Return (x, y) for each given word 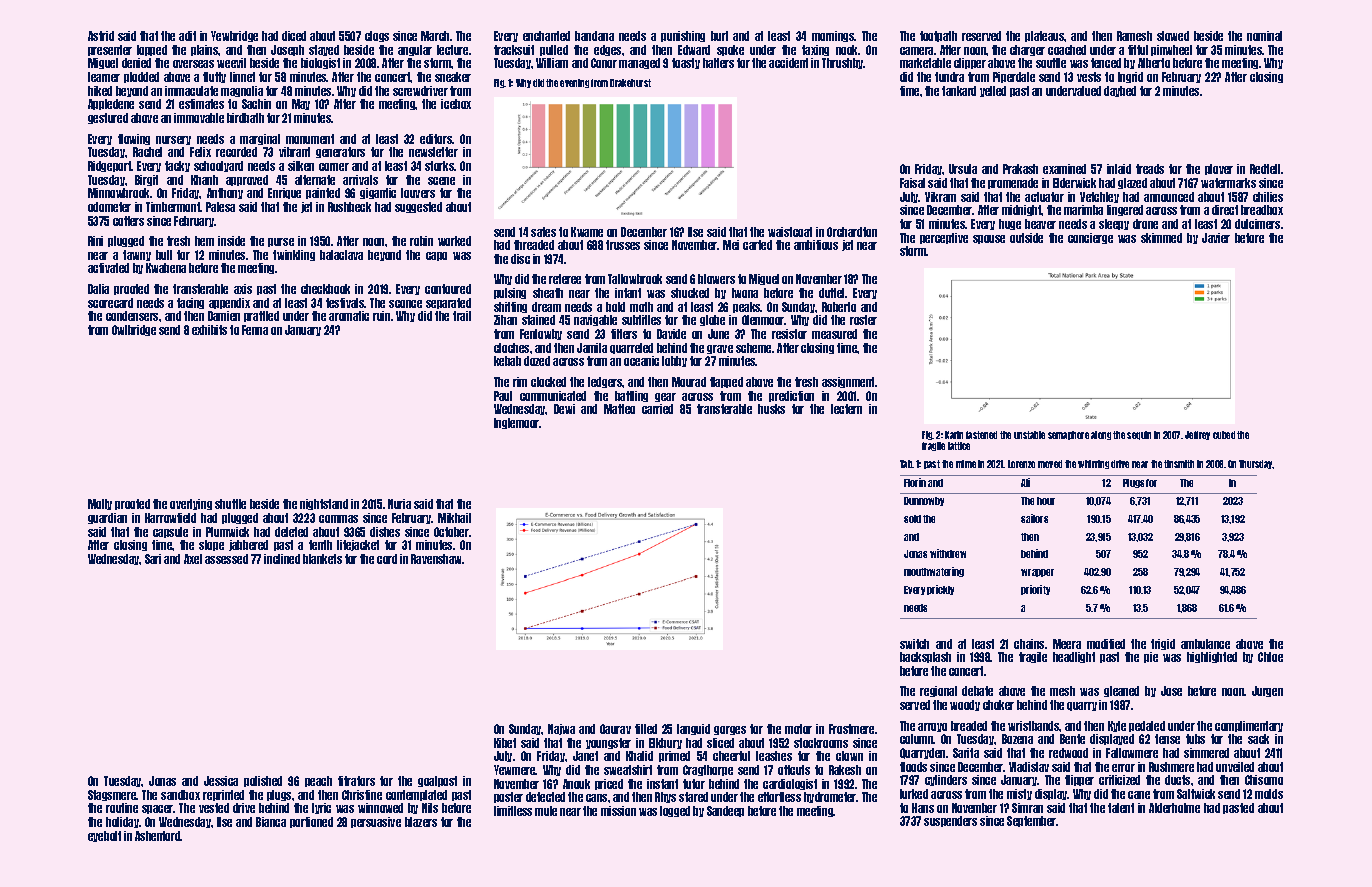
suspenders (950, 821)
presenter (110, 50)
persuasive (376, 822)
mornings (833, 36)
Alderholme (1174, 808)
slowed (1173, 36)
